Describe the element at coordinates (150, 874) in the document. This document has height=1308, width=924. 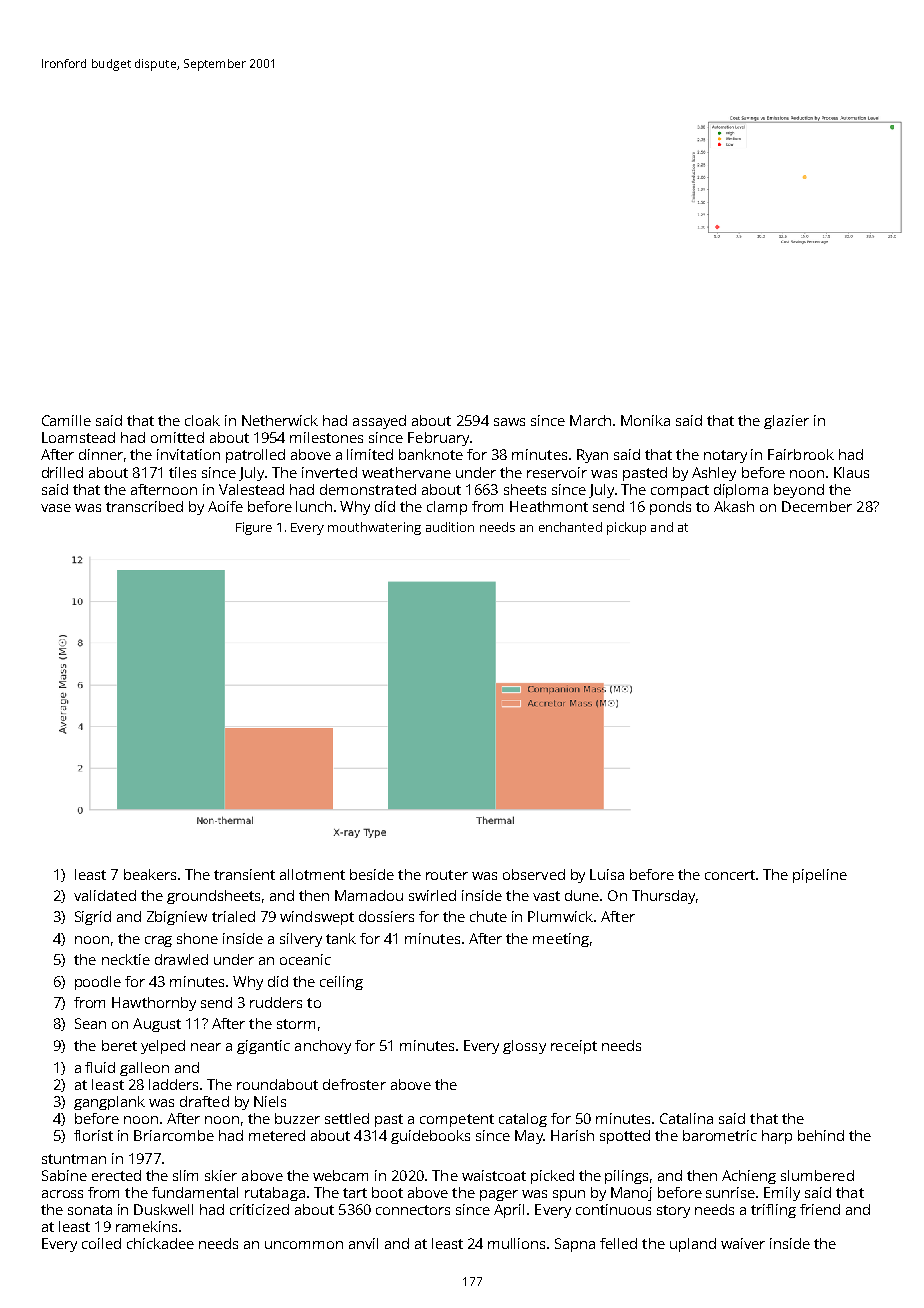
I see `beakers` at that location.
